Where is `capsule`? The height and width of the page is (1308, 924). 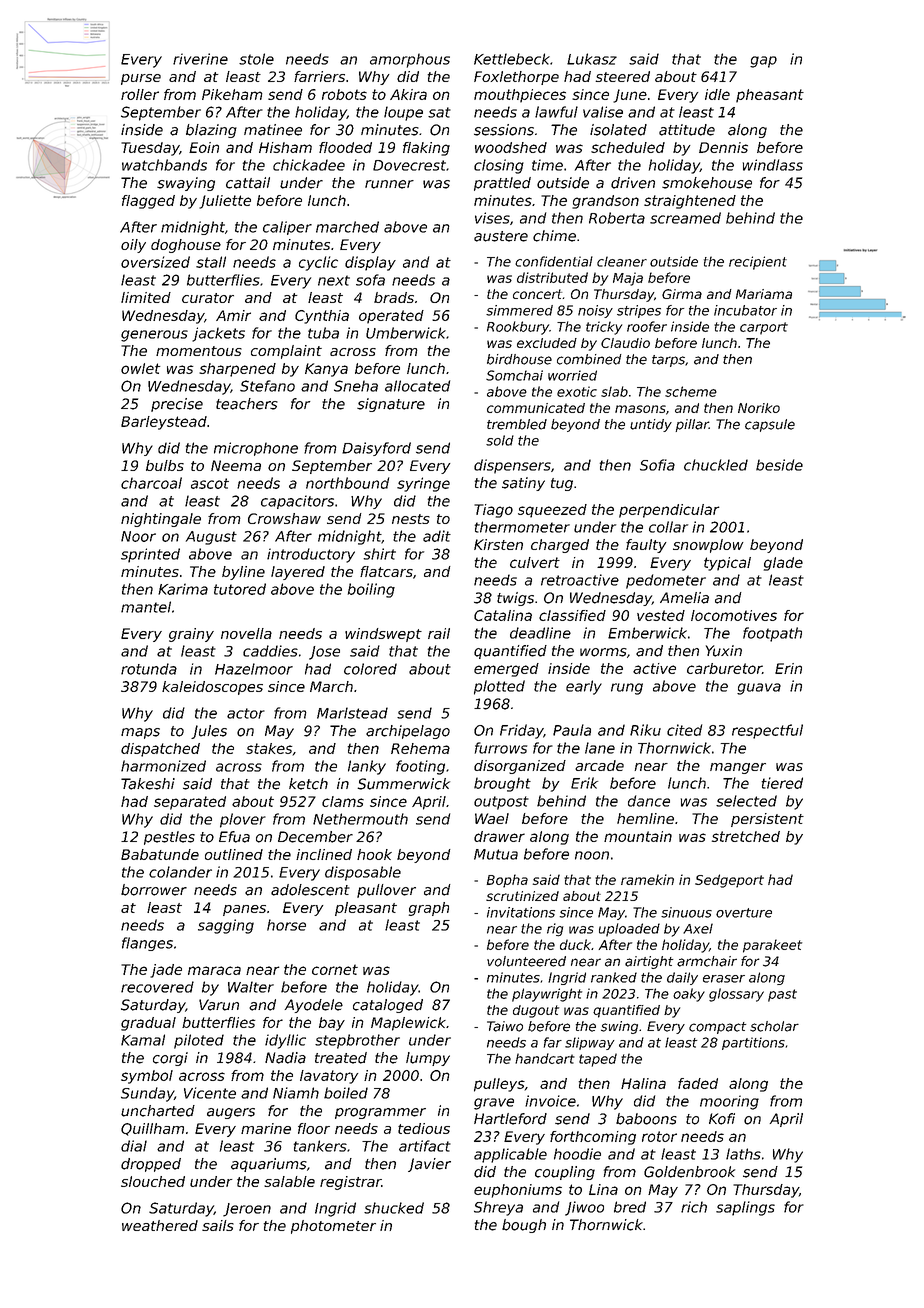
capsule is located at coordinates (770, 425).
